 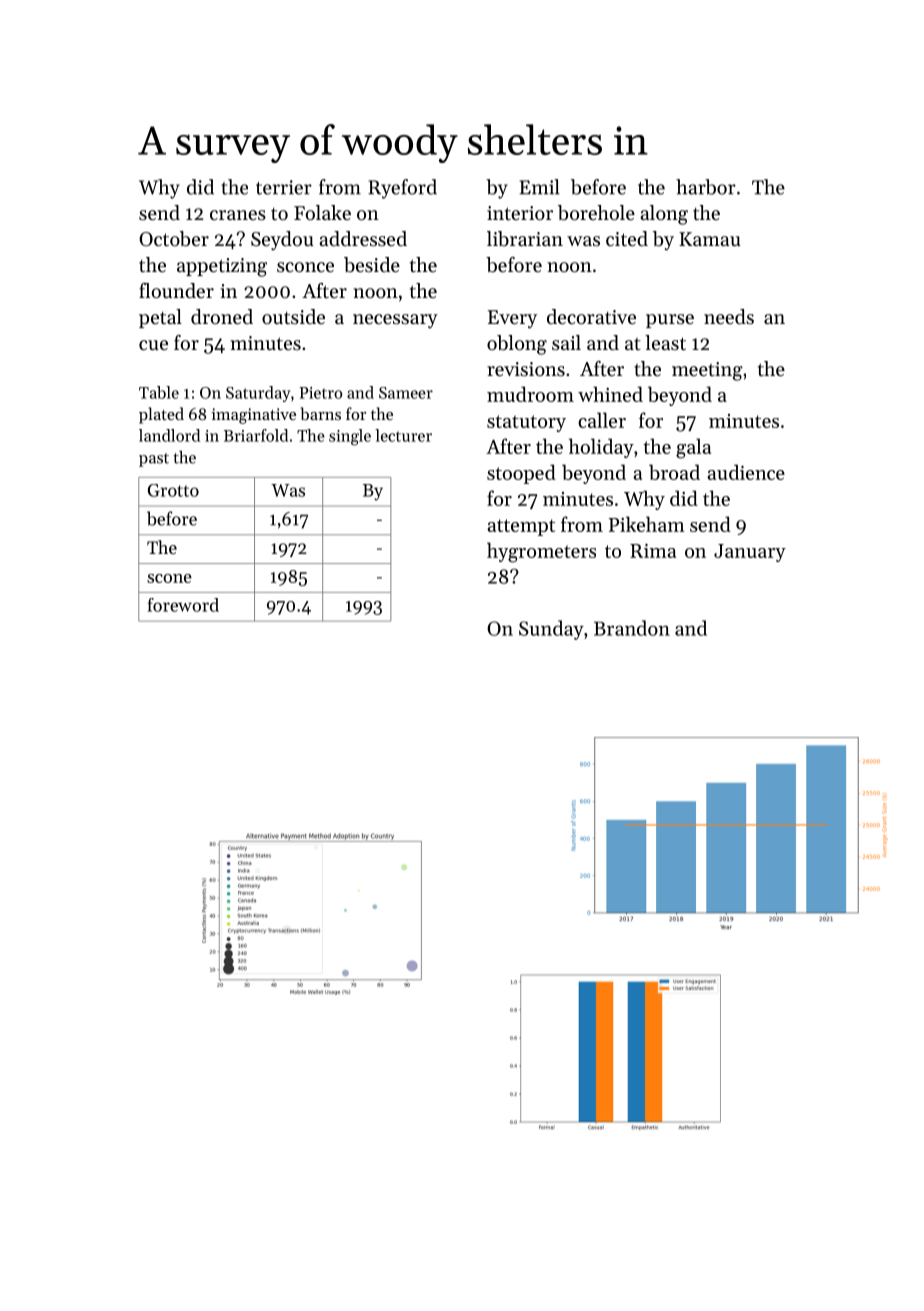 What do you see at coordinates (284, 187) in the screenshot?
I see `terrier` at bounding box center [284, 187].
